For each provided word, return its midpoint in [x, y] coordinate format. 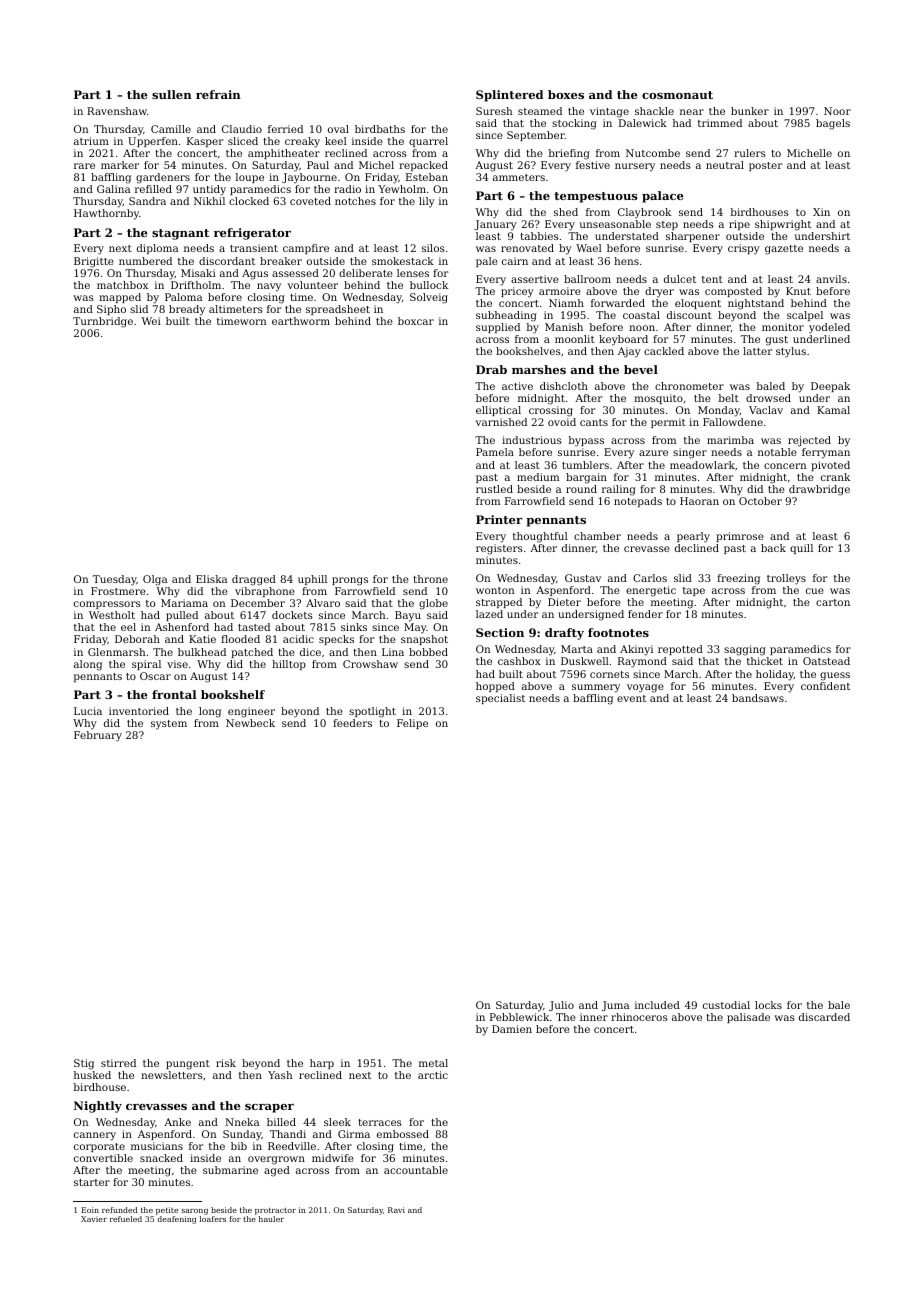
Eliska [211, 579]
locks [768, 1005]
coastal [641, 315]
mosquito [658, 399]
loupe [250, 178]
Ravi [396, 1210]
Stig [84, 1064]
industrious [532, 440]
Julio [561, 1006]
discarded [824, 1017]
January [495, 225]
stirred [118, 1063]
